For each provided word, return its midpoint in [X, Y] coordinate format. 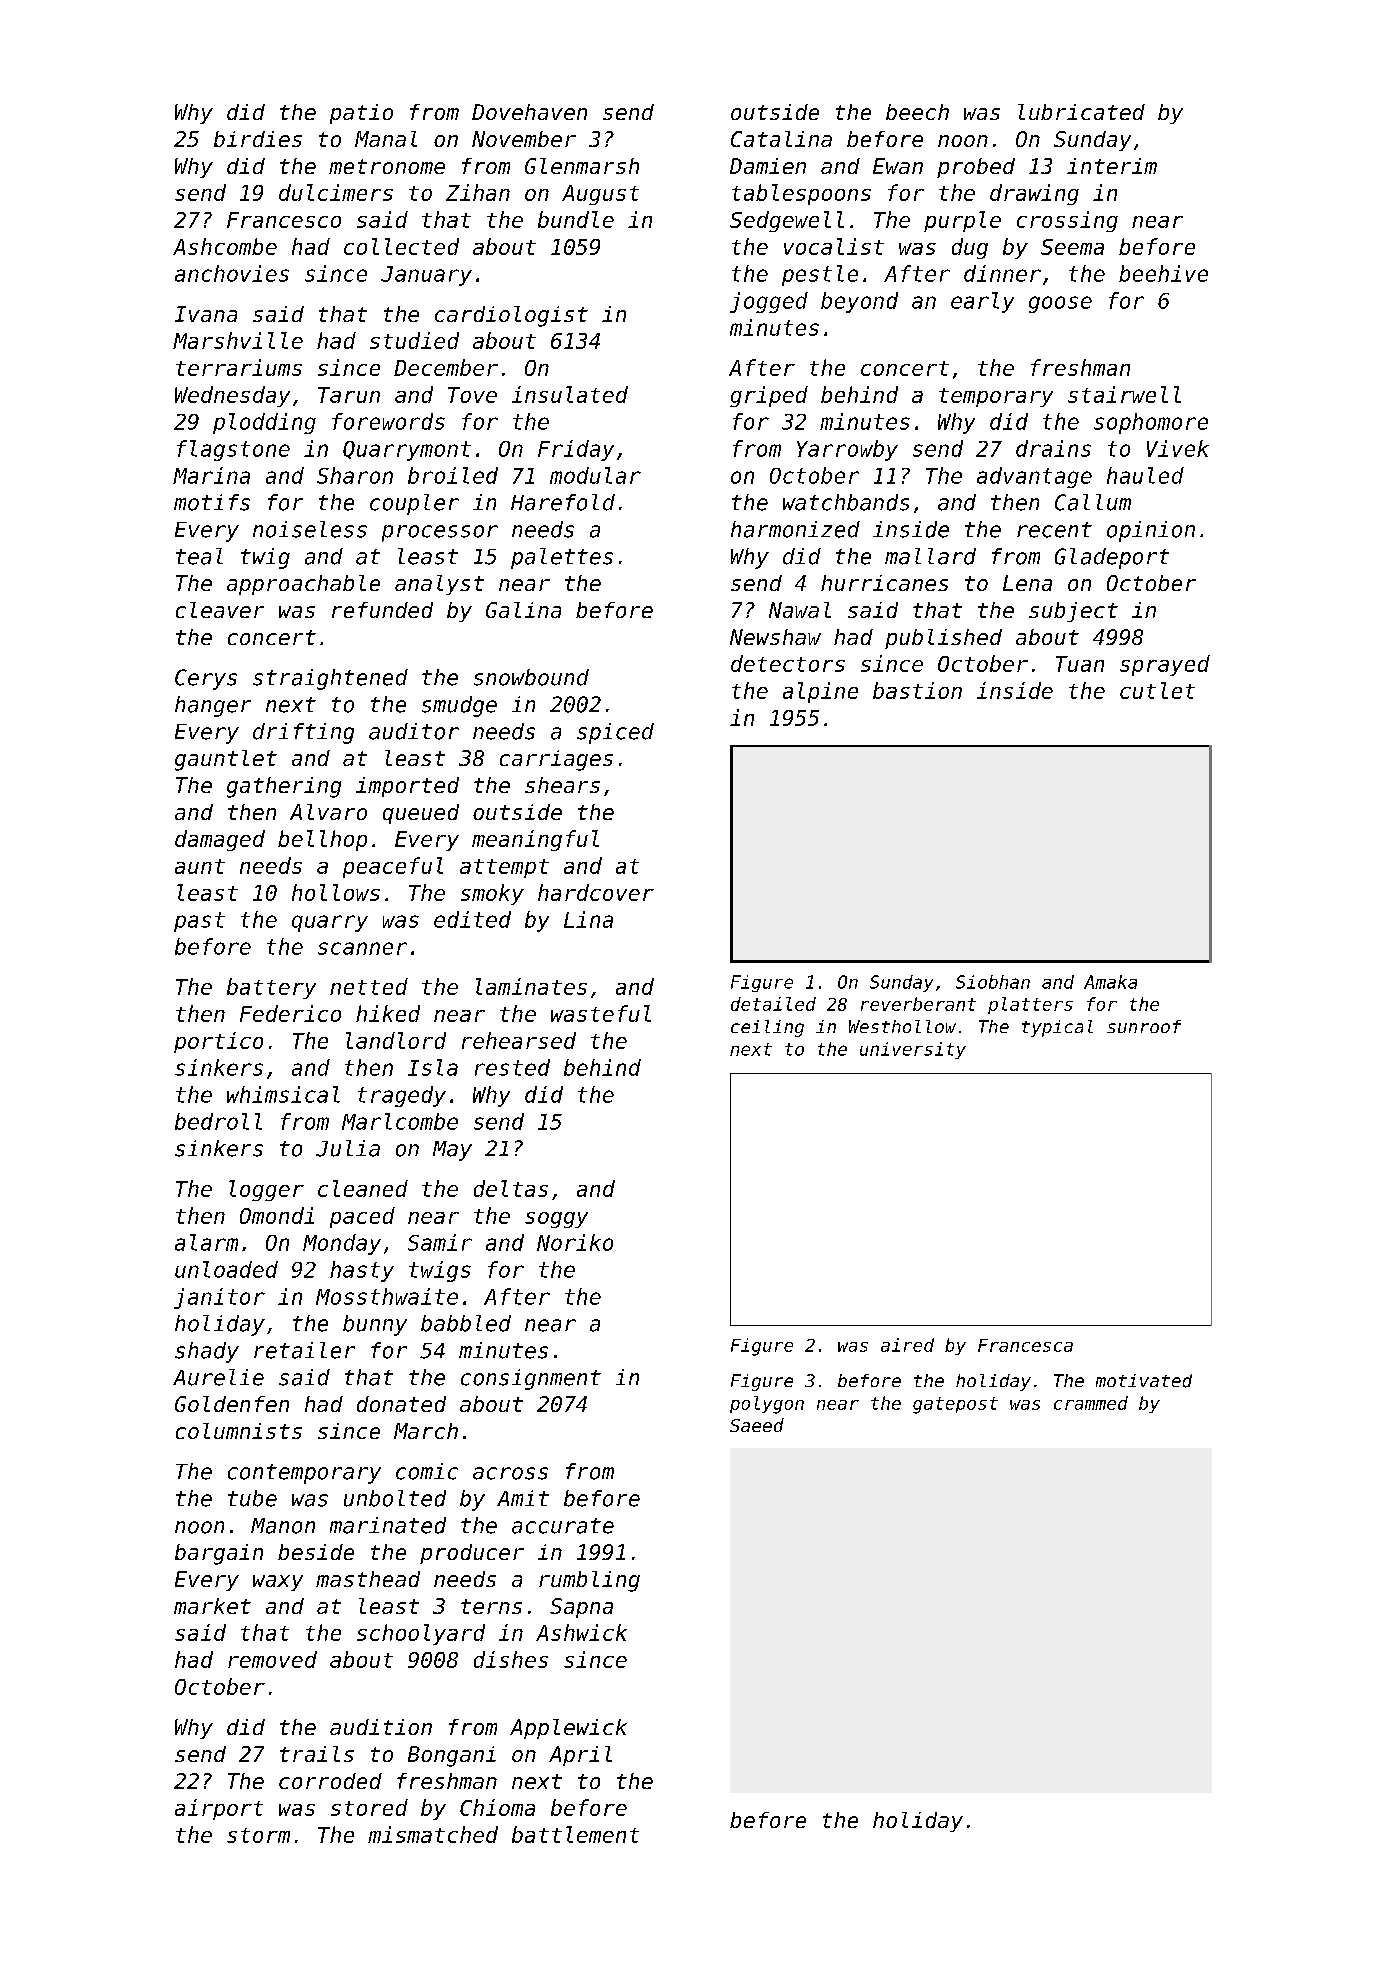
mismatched [433, 1834]
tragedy [402, 1096]
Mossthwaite [387, 1296]
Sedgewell [787, 221]
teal [199, 556]
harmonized [795, 529]
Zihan [478, 192]
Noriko [575, 1242]
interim [1112, 166]
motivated [1144, 1381]
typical [1057, 1028]
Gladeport [1112, 558]
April [580, 1756]
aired [907, 1345]
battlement [575, 1834]
